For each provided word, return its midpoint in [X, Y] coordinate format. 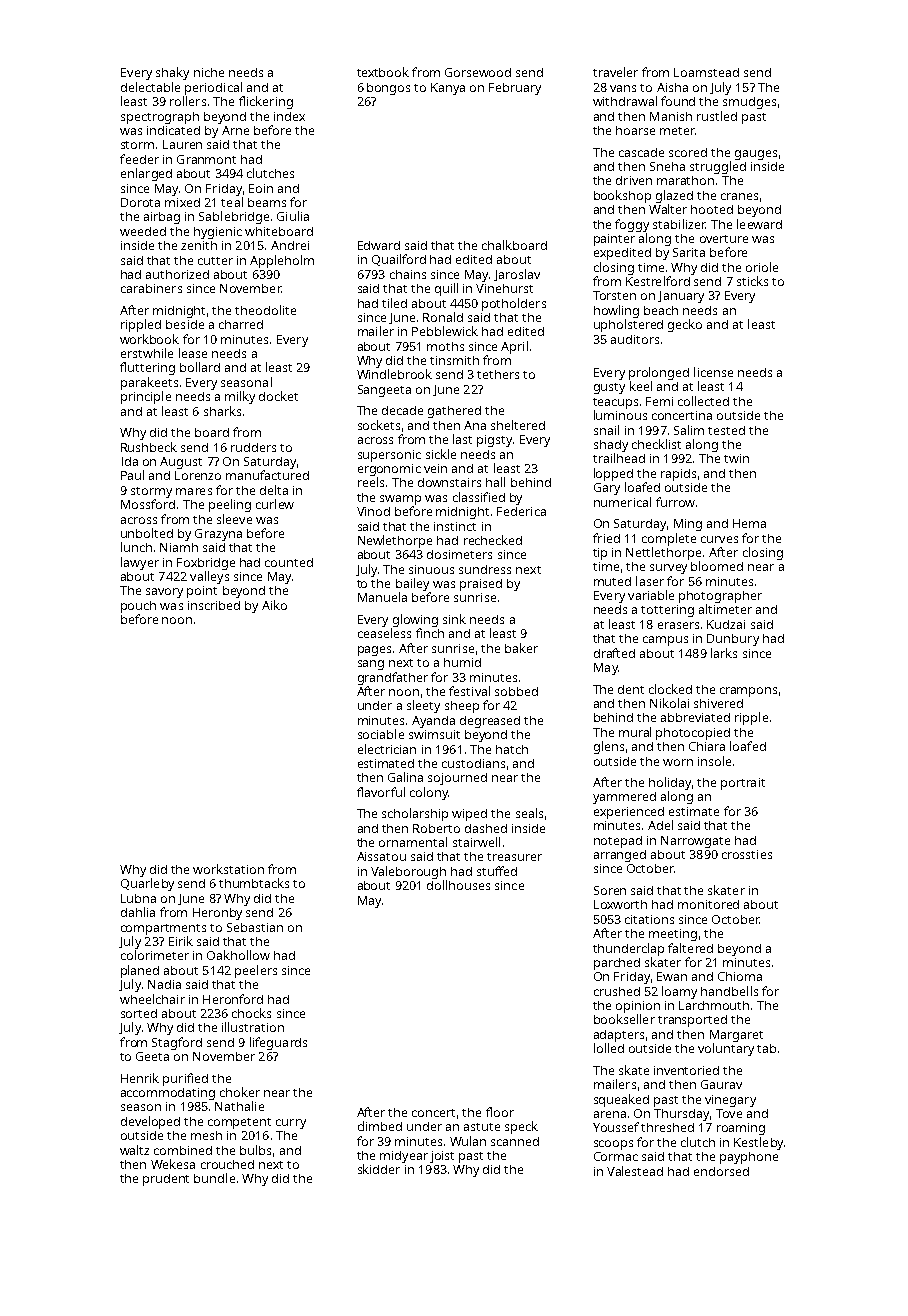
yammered [624, 798]
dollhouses [458, 885]
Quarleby [147, 884]
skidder [379, 1169]
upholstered [628, 325]
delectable [150, 87]
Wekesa [173, 1164]
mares [194, 491]
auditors [635, 339]
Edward [379, 245]
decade [402, 410]
